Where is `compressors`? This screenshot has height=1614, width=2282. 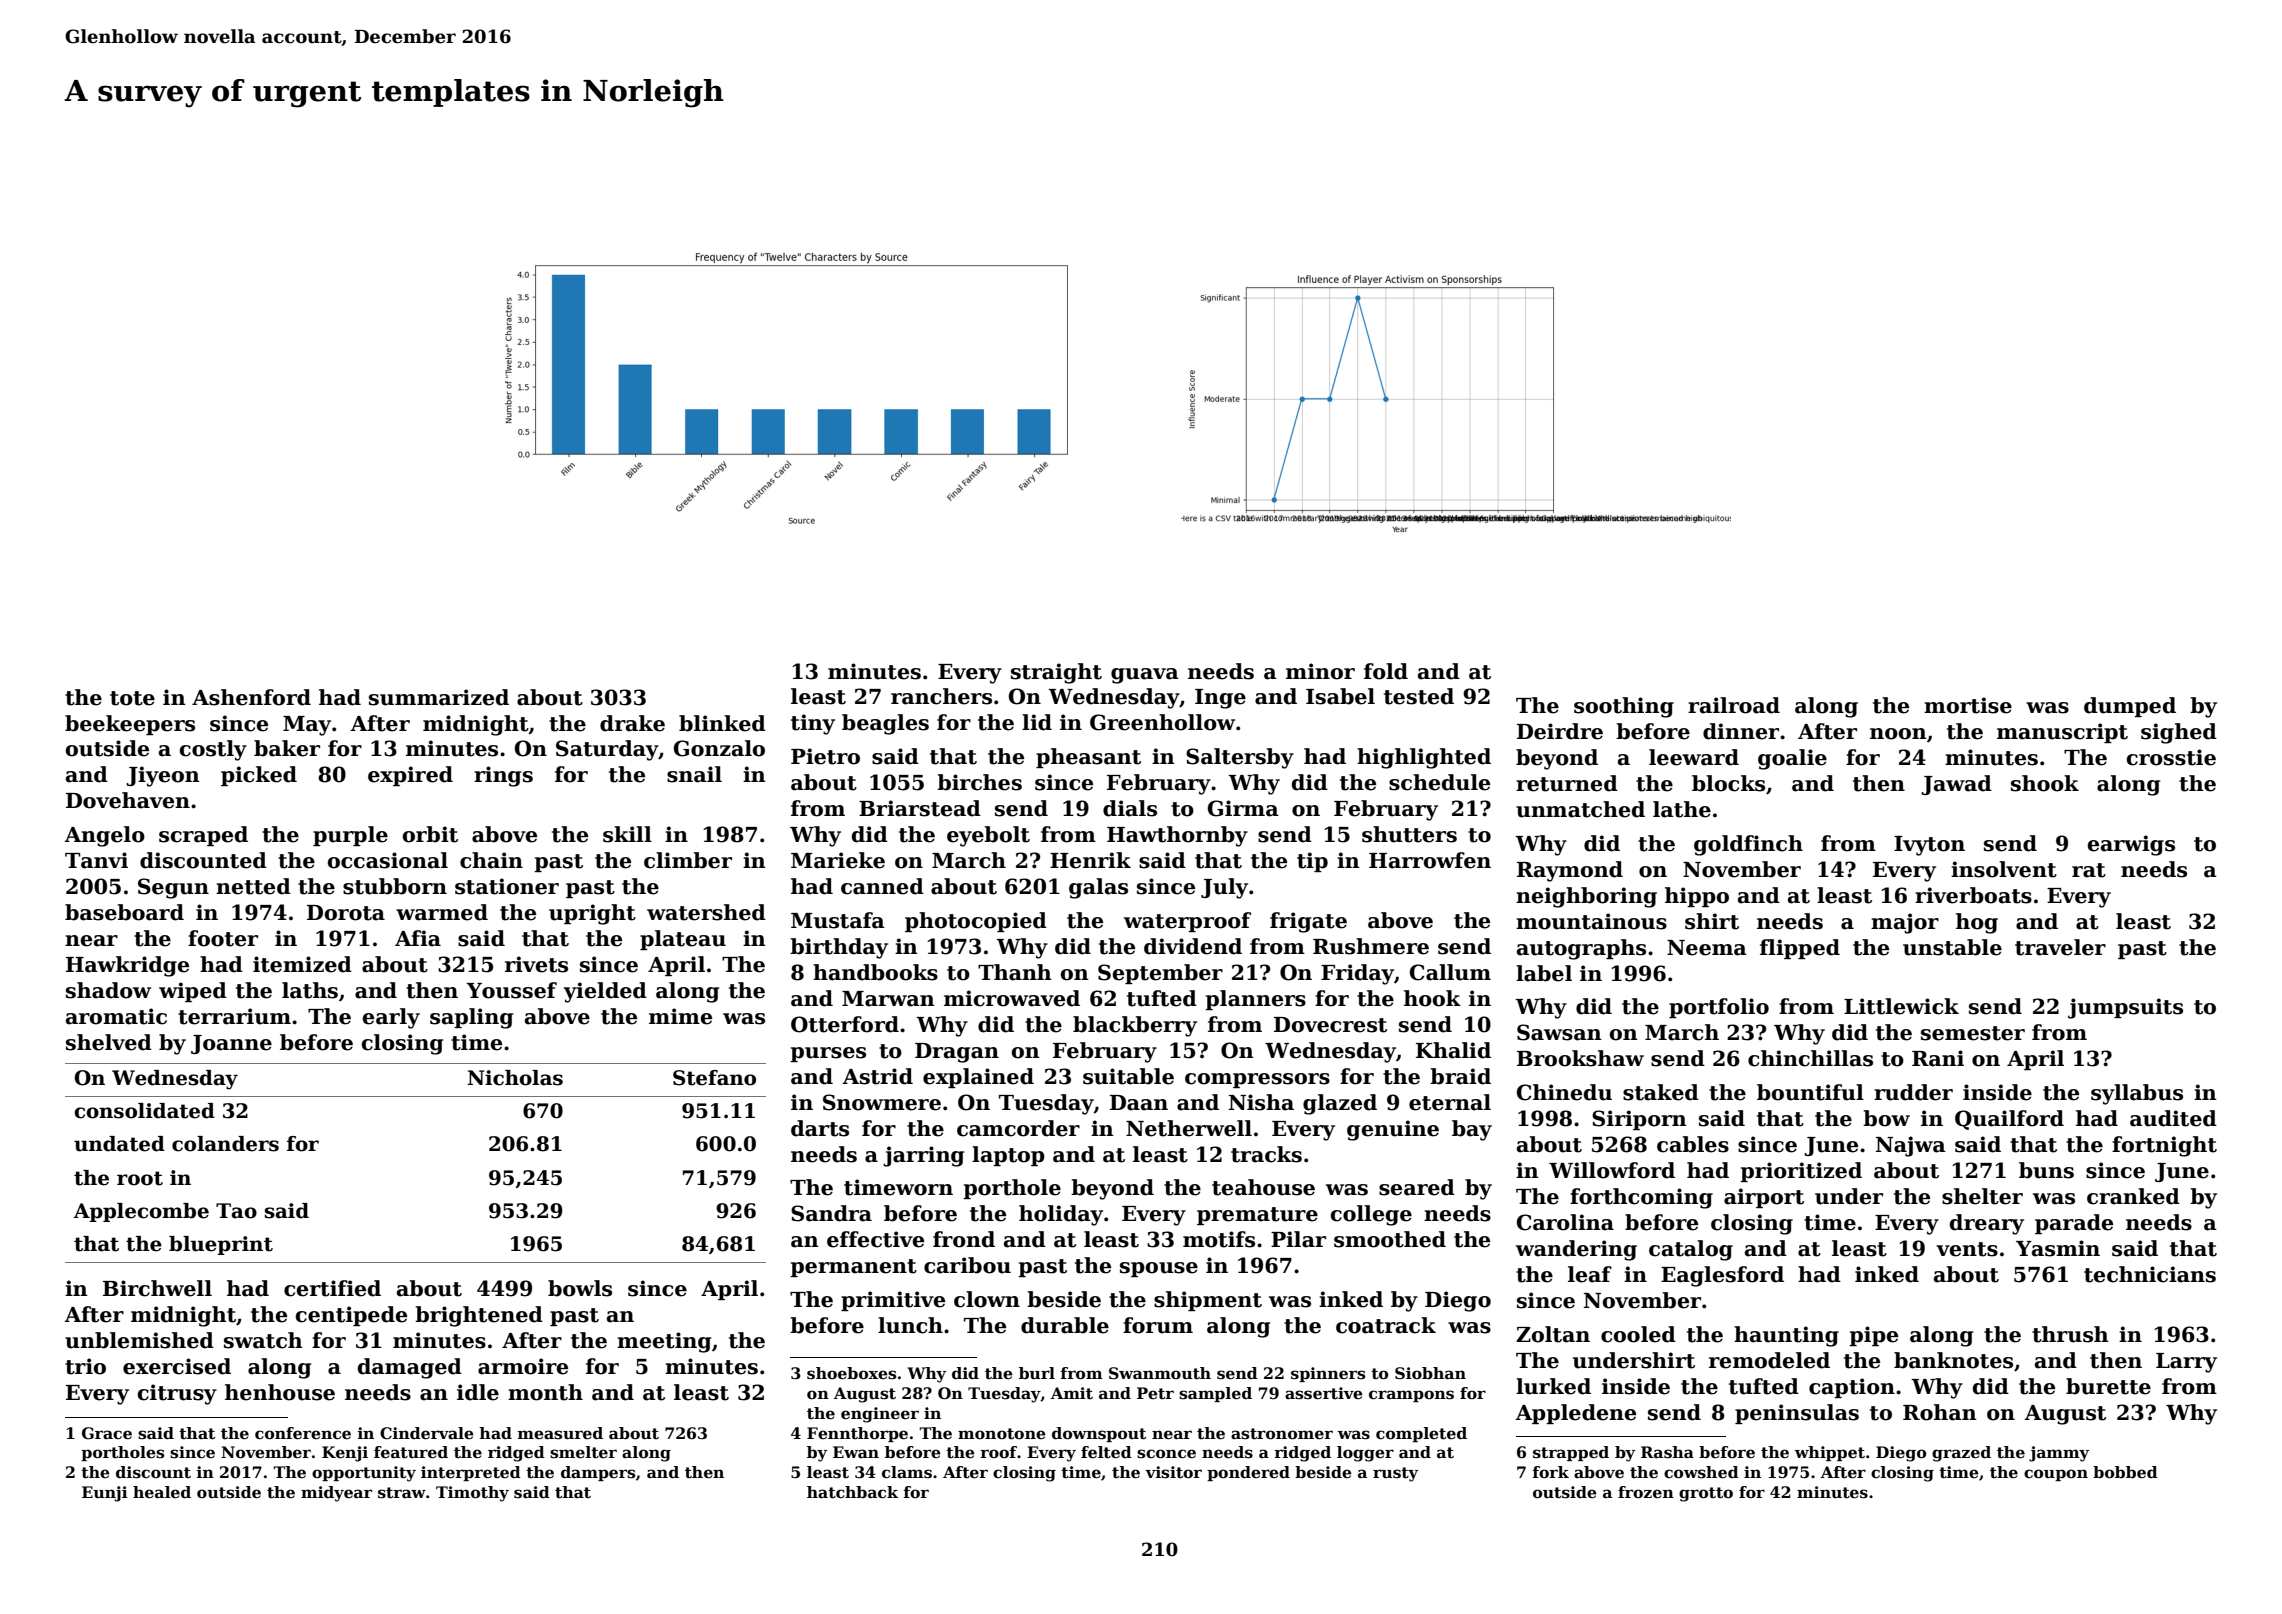 compressors is located at coordinates (1257, 1080).
